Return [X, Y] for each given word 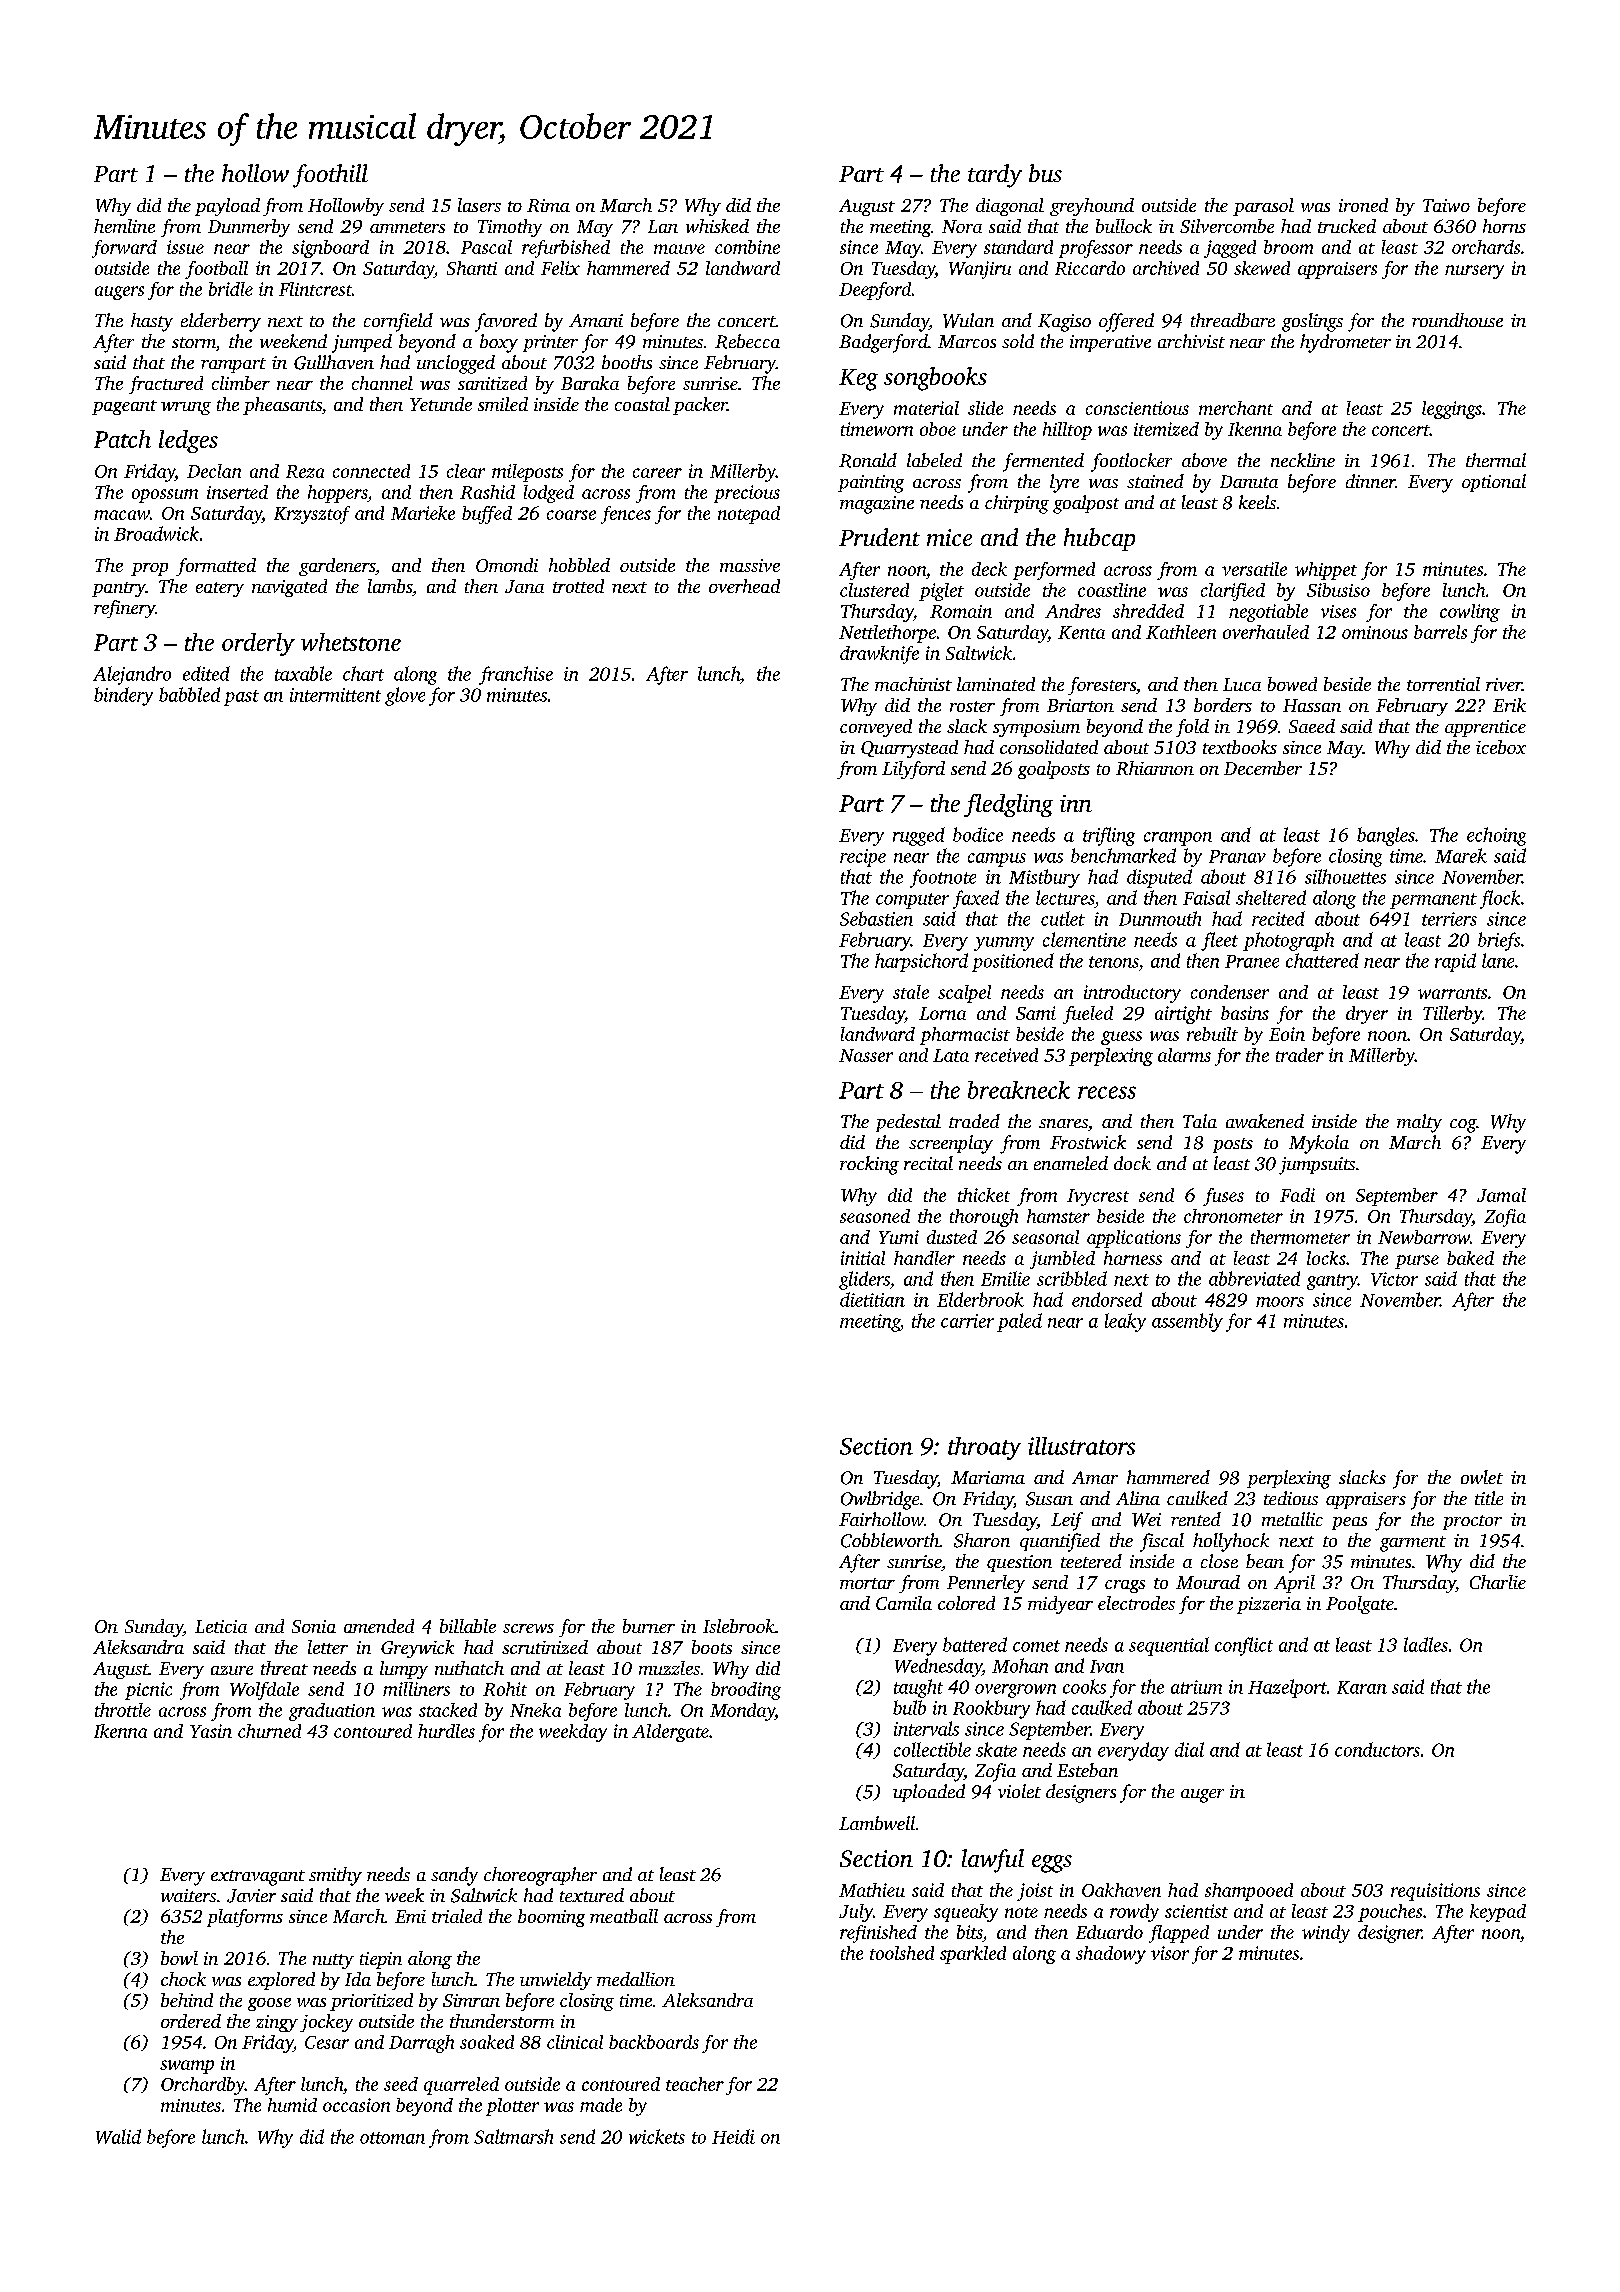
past [241, 698]
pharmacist [965, 1036]
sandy [454, 1876]
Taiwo [1446, 205]
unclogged [456, 364]
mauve [679, 249]
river [1504, 684]
